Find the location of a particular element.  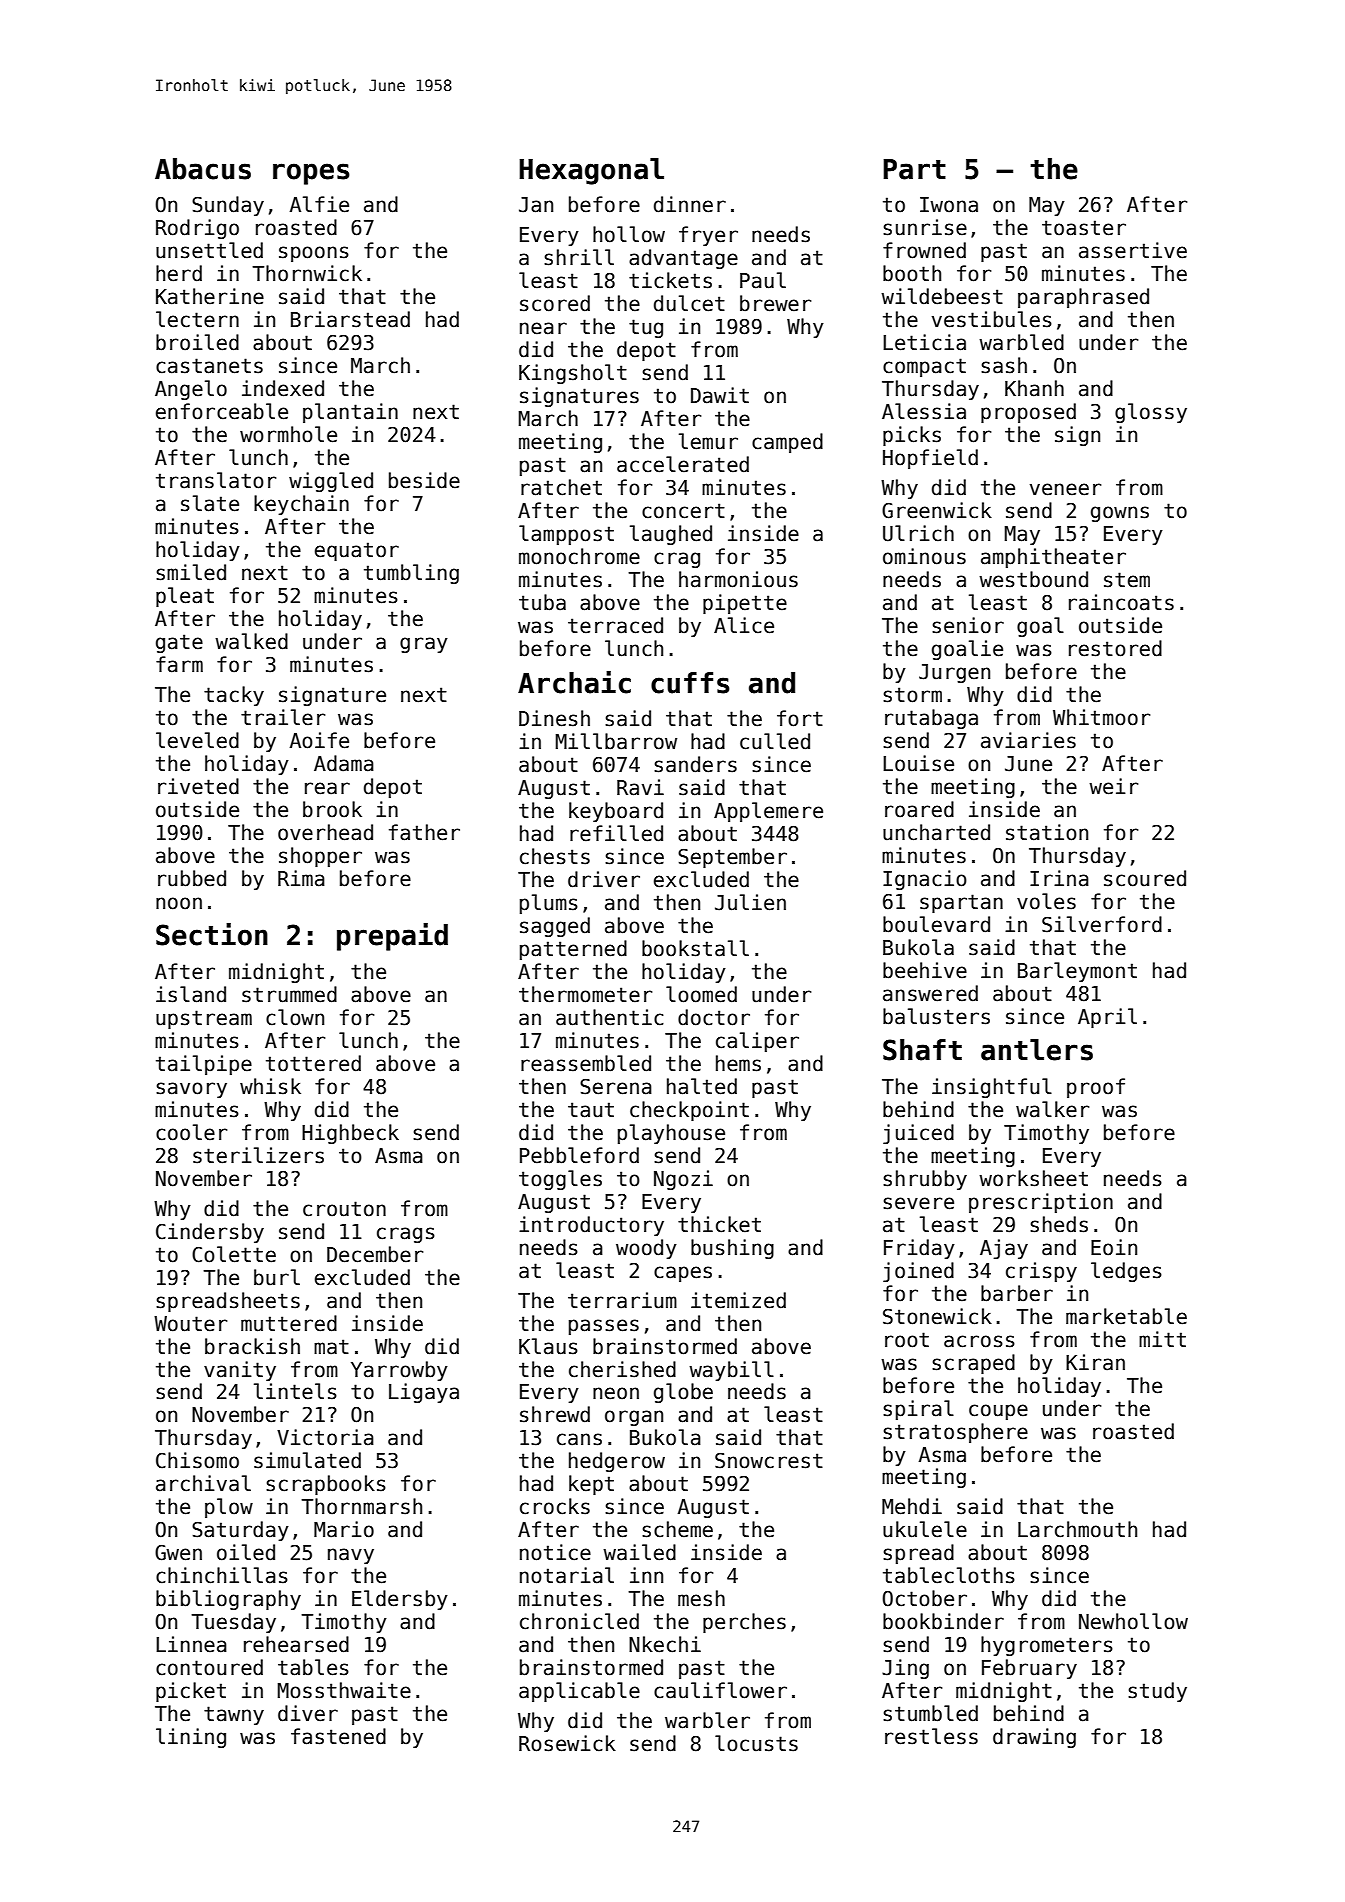

sterilizers is located at coordinates (258, 1155).
